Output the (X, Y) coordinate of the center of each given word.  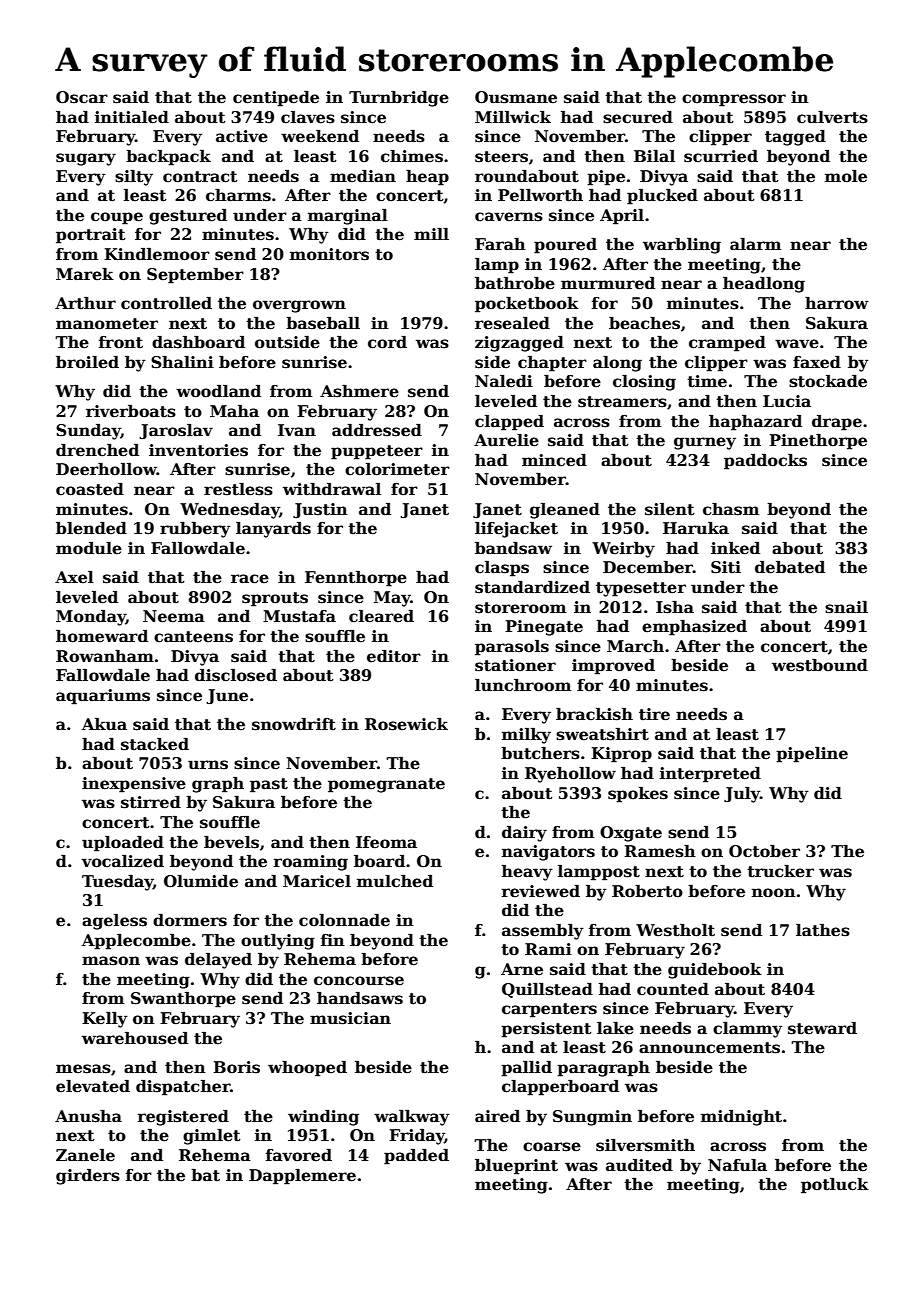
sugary (86, 159)
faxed (817, 362)
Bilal (654, 156)
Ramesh (660, 851)
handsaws (360, 998)
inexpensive (134, 785)
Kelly (105, 1020)
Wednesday (229, 511)
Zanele (85, 1155)
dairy (524, 834)
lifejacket (516, 530)
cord (387, 342)
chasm (731, 509)
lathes (823, 930)
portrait (91, 236)
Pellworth (540, 195)
